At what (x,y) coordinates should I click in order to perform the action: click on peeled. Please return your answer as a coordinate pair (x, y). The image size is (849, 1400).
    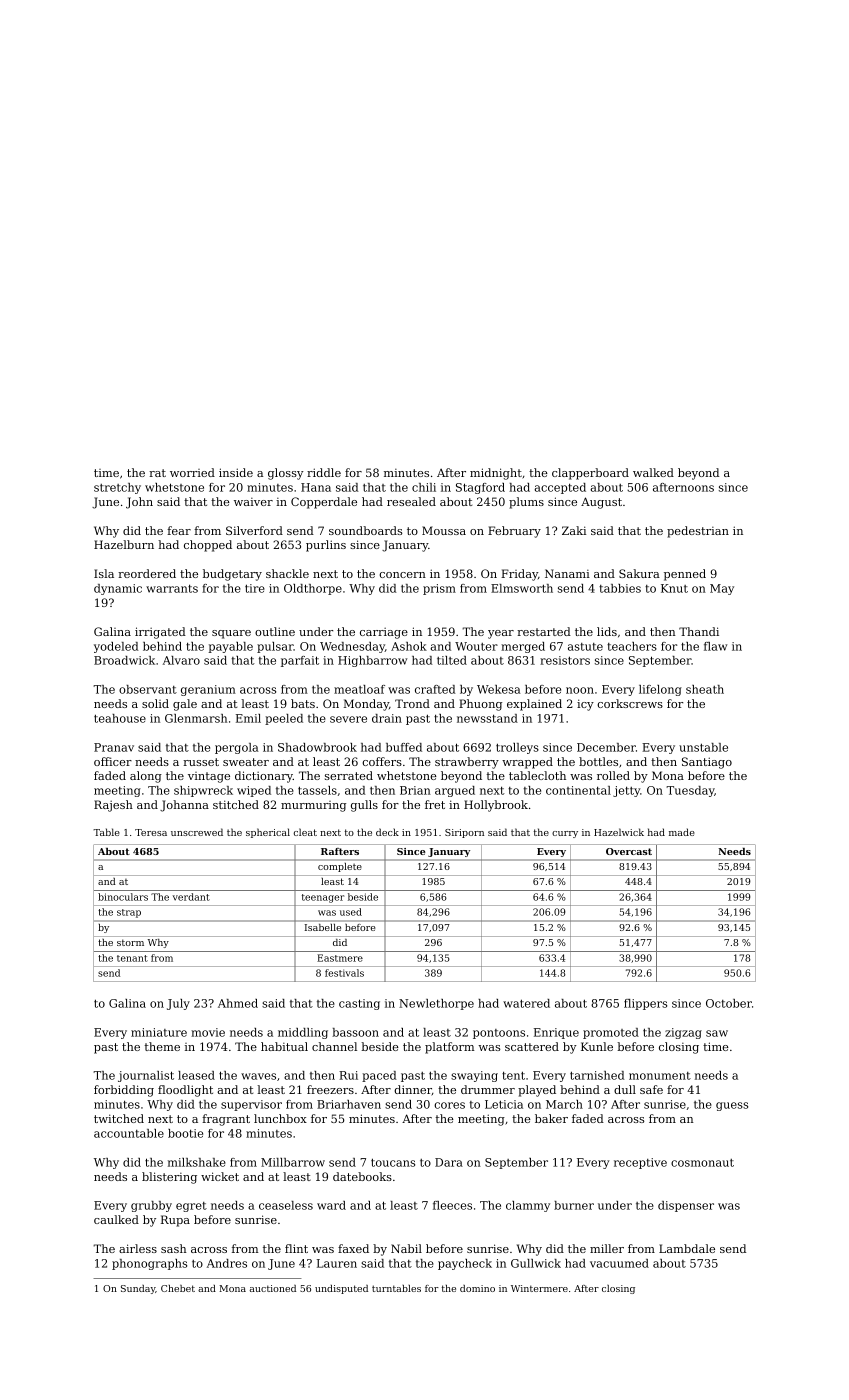
    Looking at the image, I should click on (284, 719).
